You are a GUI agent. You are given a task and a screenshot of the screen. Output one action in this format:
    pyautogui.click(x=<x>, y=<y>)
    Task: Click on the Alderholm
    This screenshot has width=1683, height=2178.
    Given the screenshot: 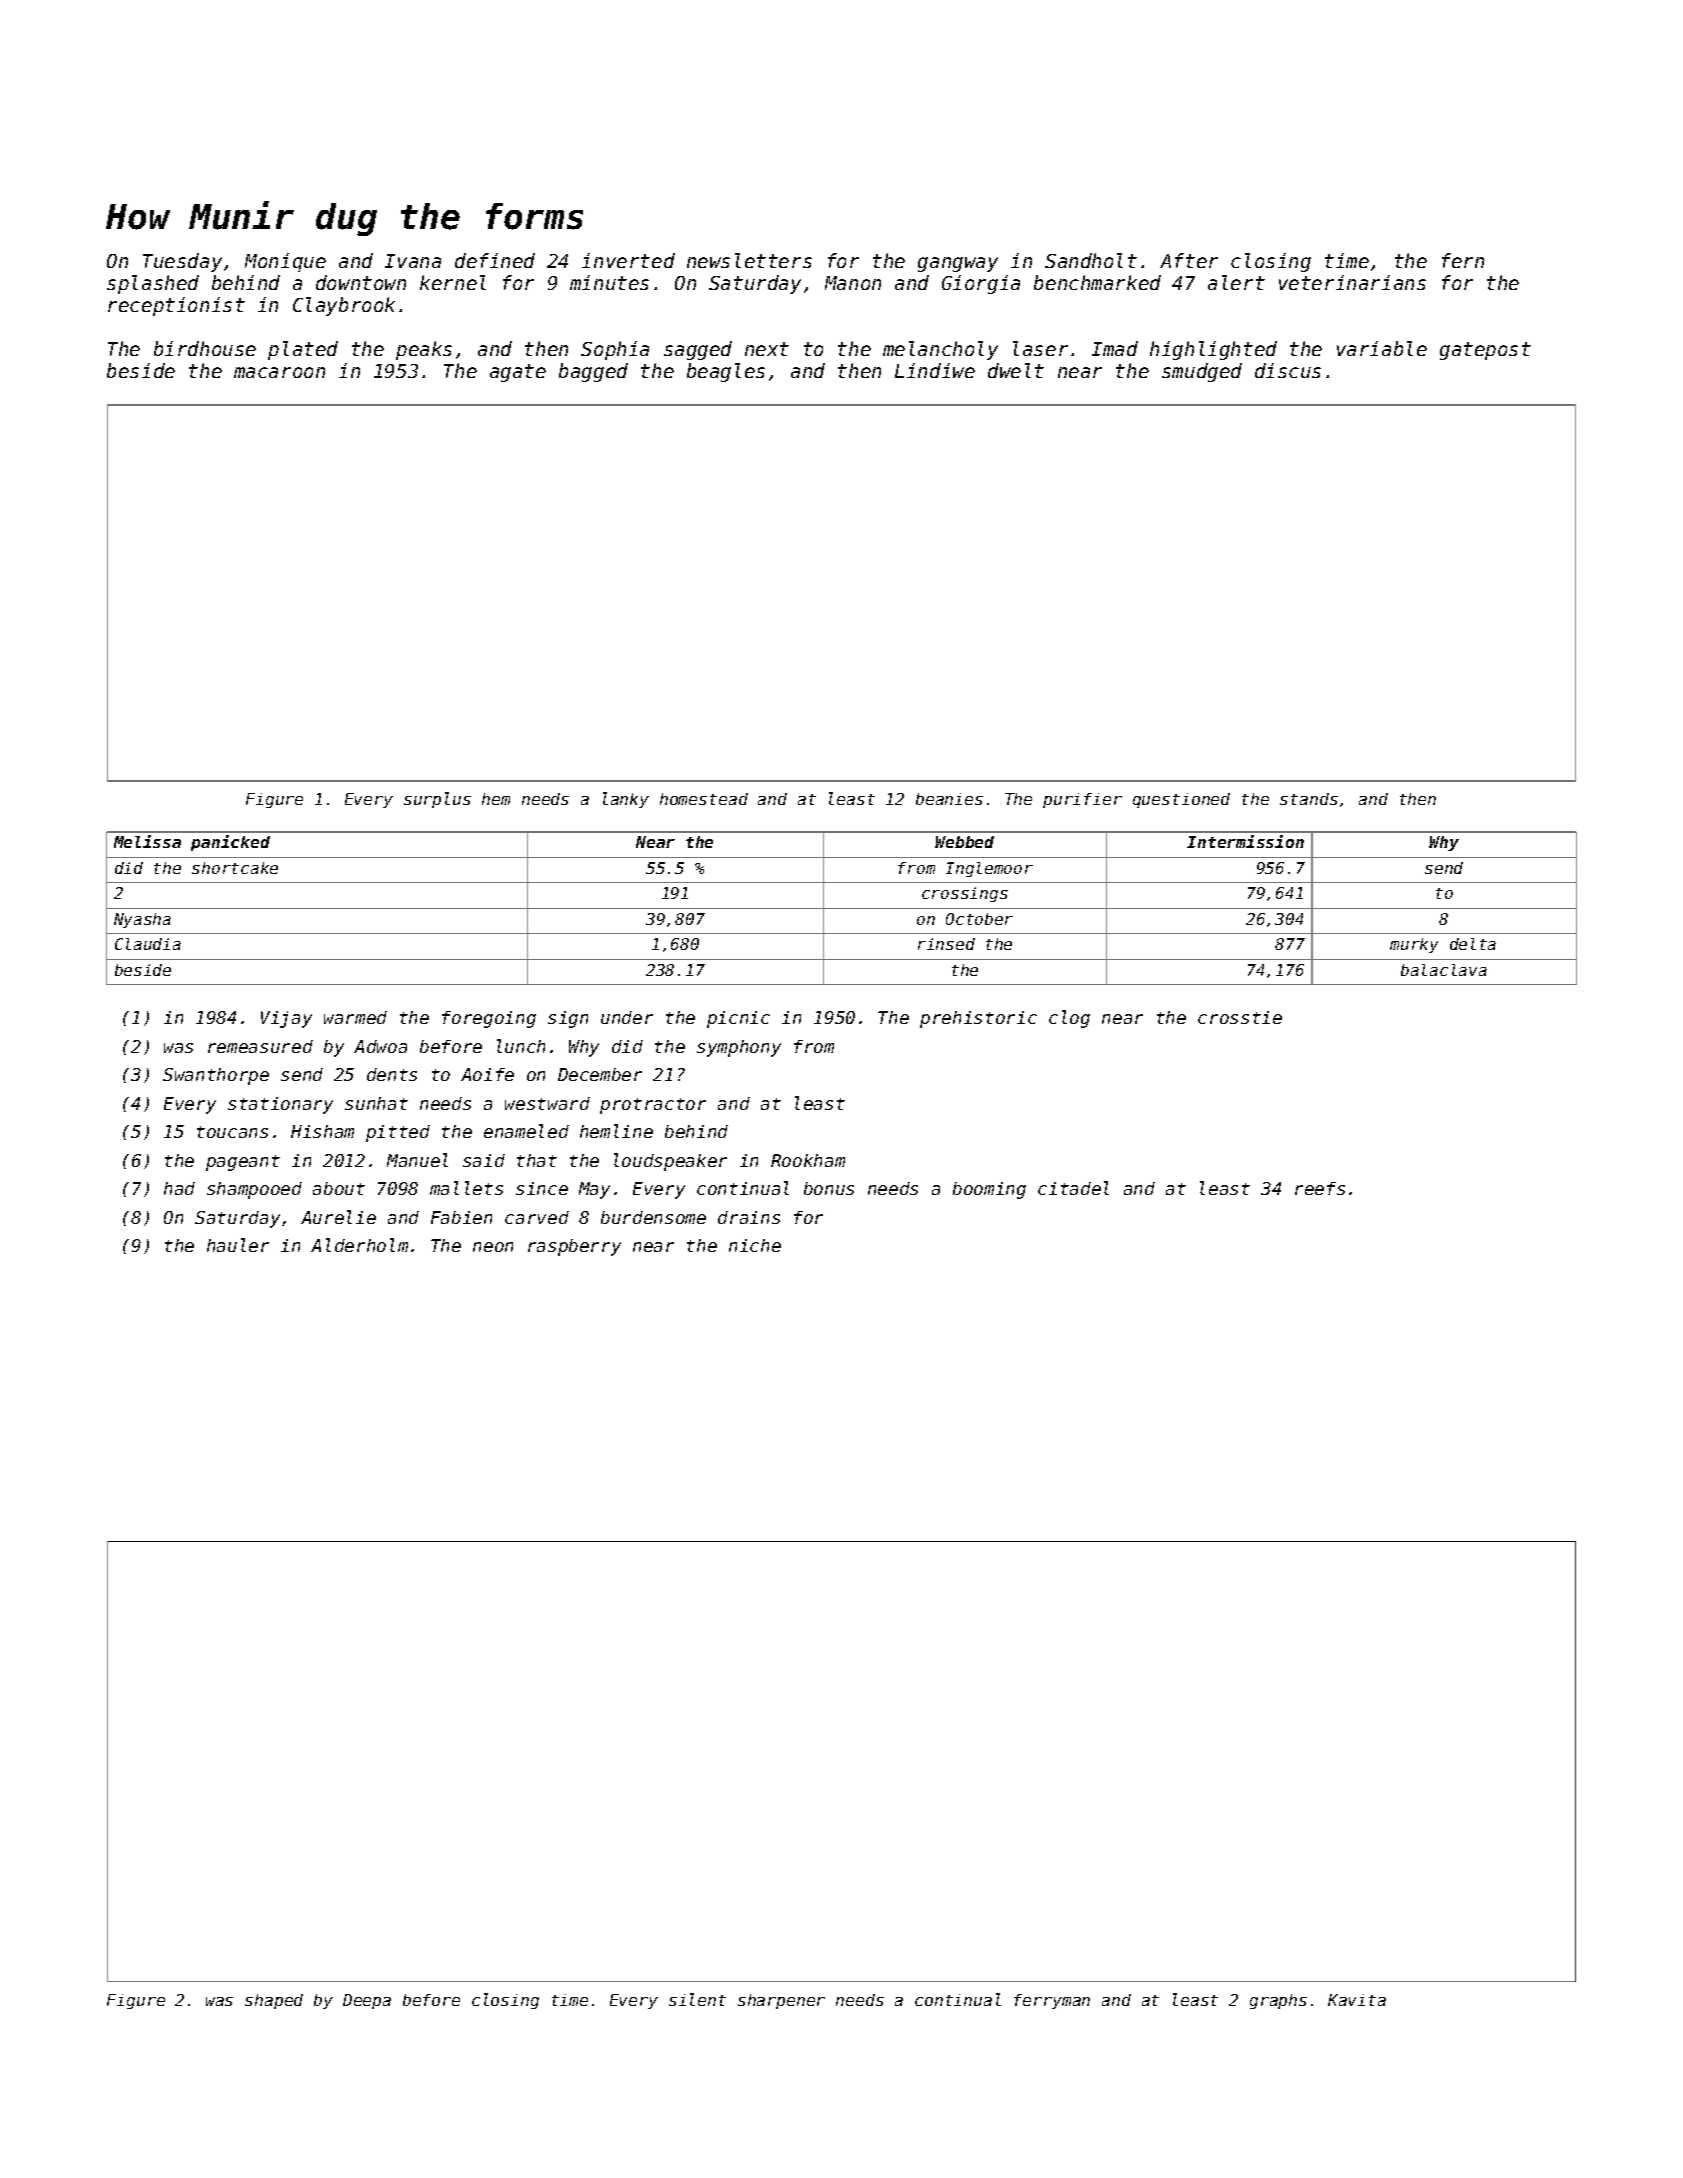 What is the action you would take?
    pyautogui.click(x=359, y=1245)
